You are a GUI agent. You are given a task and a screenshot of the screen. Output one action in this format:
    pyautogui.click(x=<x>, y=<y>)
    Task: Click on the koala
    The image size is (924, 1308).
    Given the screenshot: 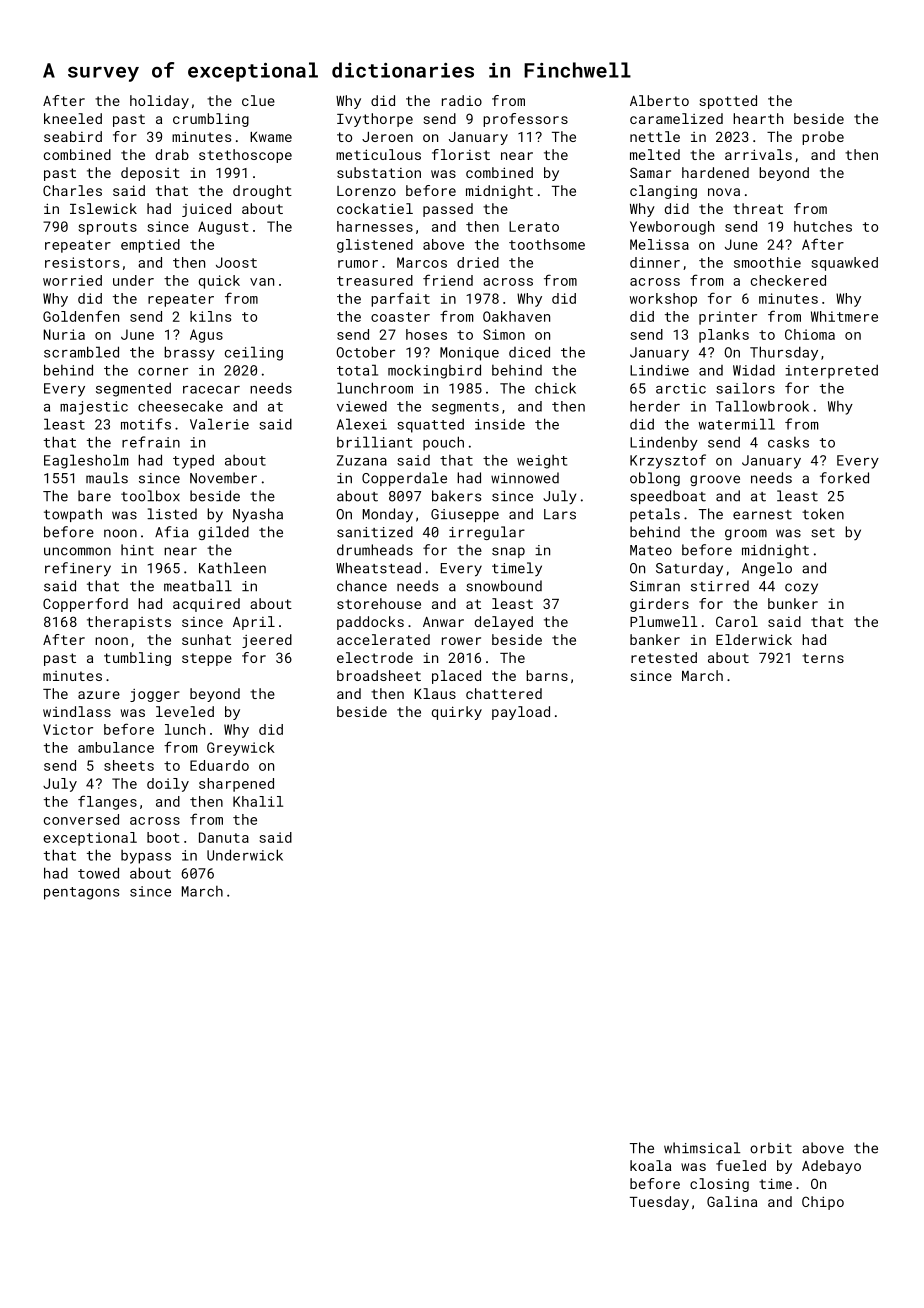 What is the action you would take?
    pyautogui.click(x=650, y=1165)
